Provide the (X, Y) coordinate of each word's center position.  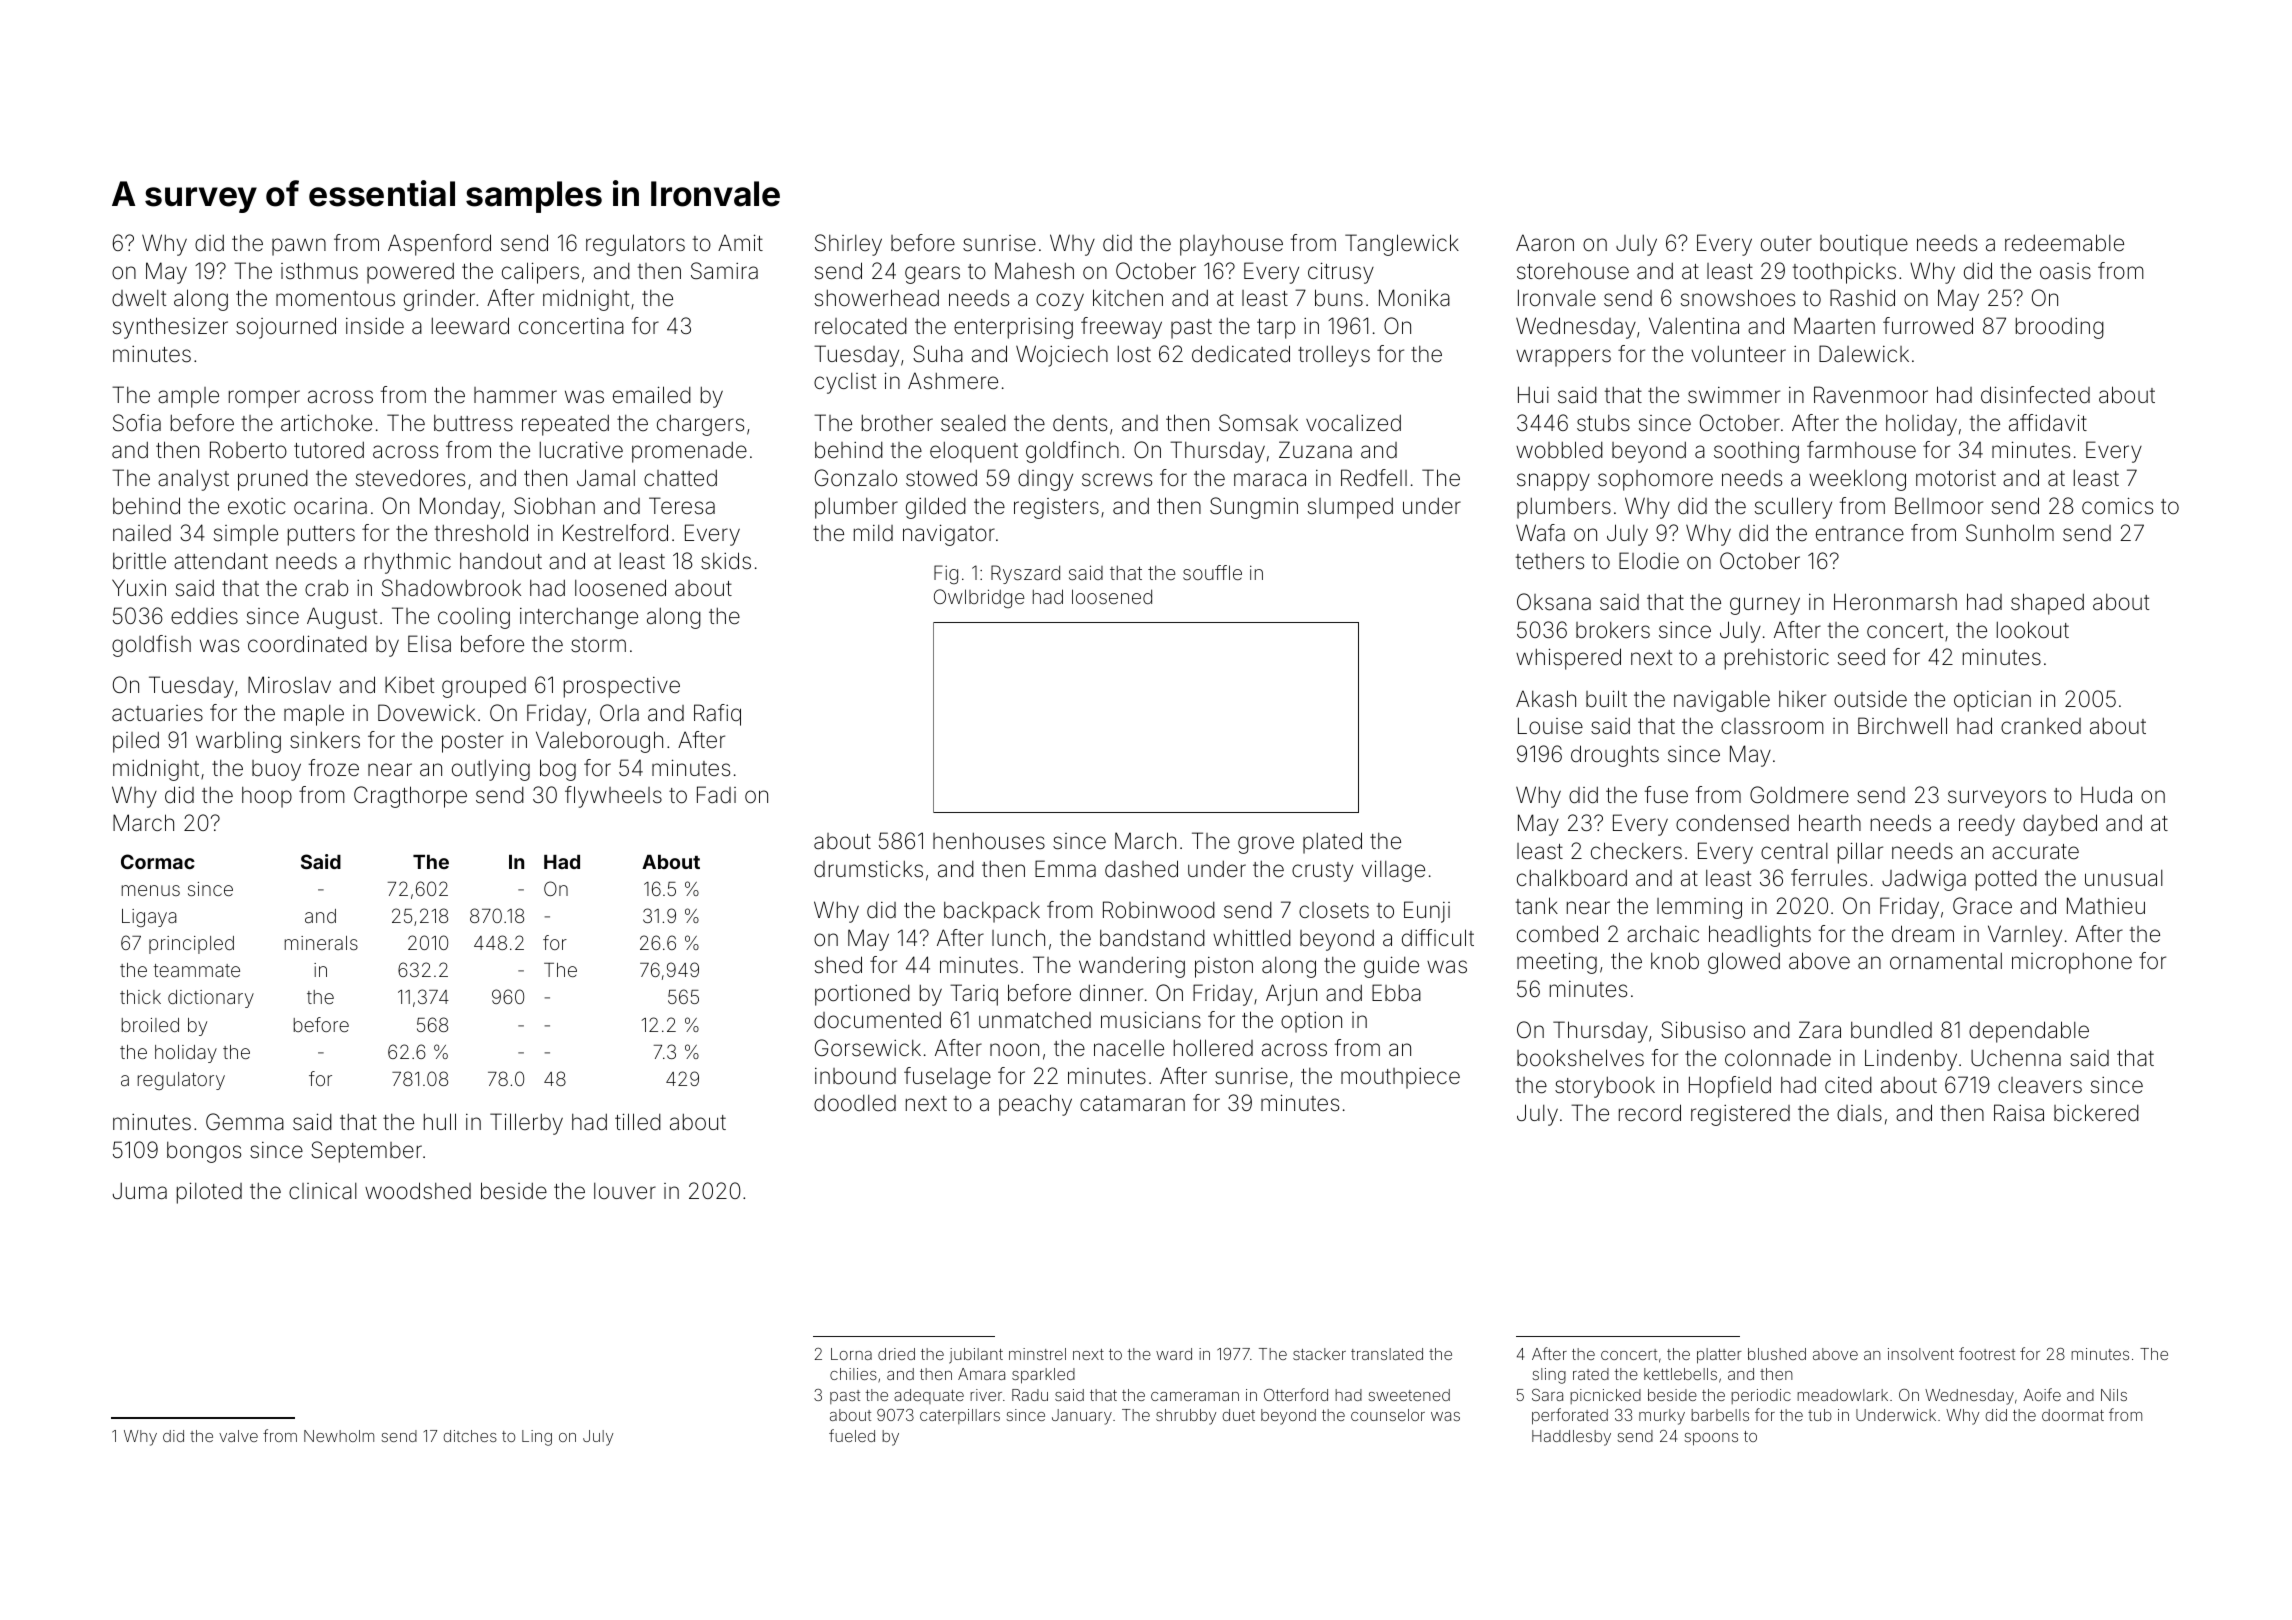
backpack (992, 912)
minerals (321, 943)
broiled (150, 1025)
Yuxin (139, 587)
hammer (515, 395)
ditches (470, 1436)
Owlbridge (979, 598)
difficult (1438, 937)
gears (932, 275)
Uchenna (2016, 1058)
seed (1861, 657)
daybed (2060, 825)
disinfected (2035, 395)
